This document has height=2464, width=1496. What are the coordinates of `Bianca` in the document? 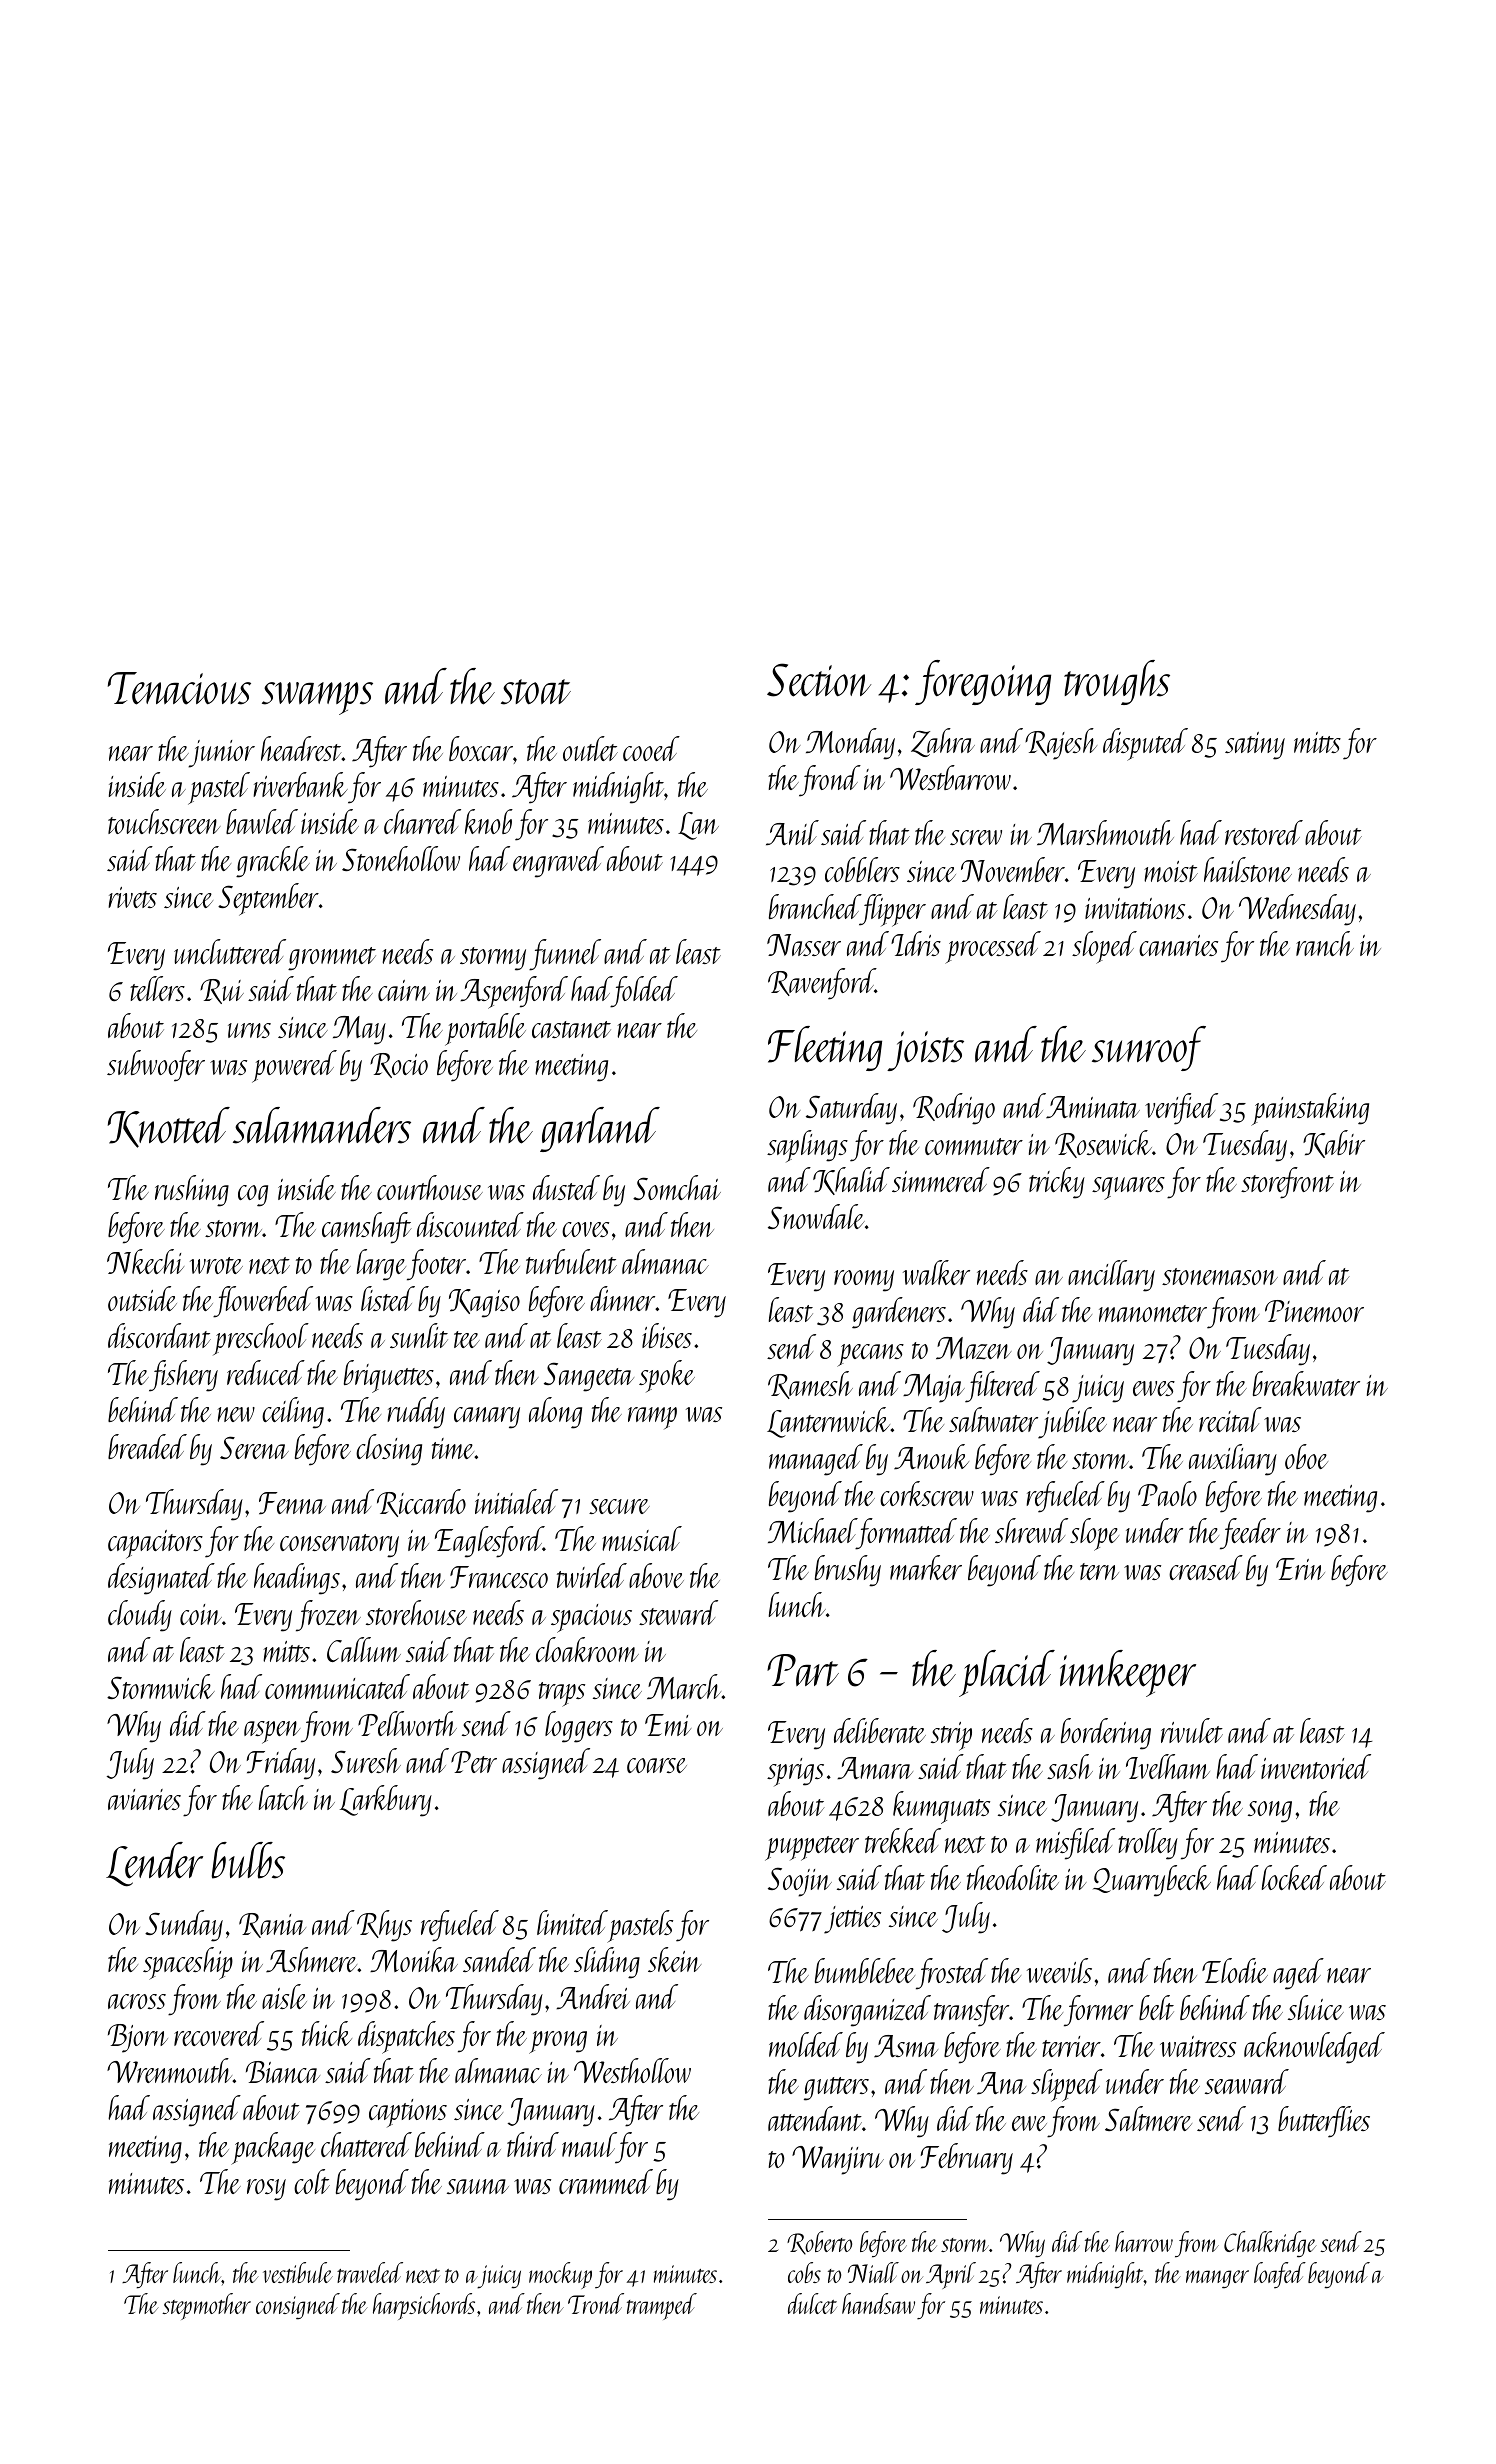 It's located at (283, 2072).
